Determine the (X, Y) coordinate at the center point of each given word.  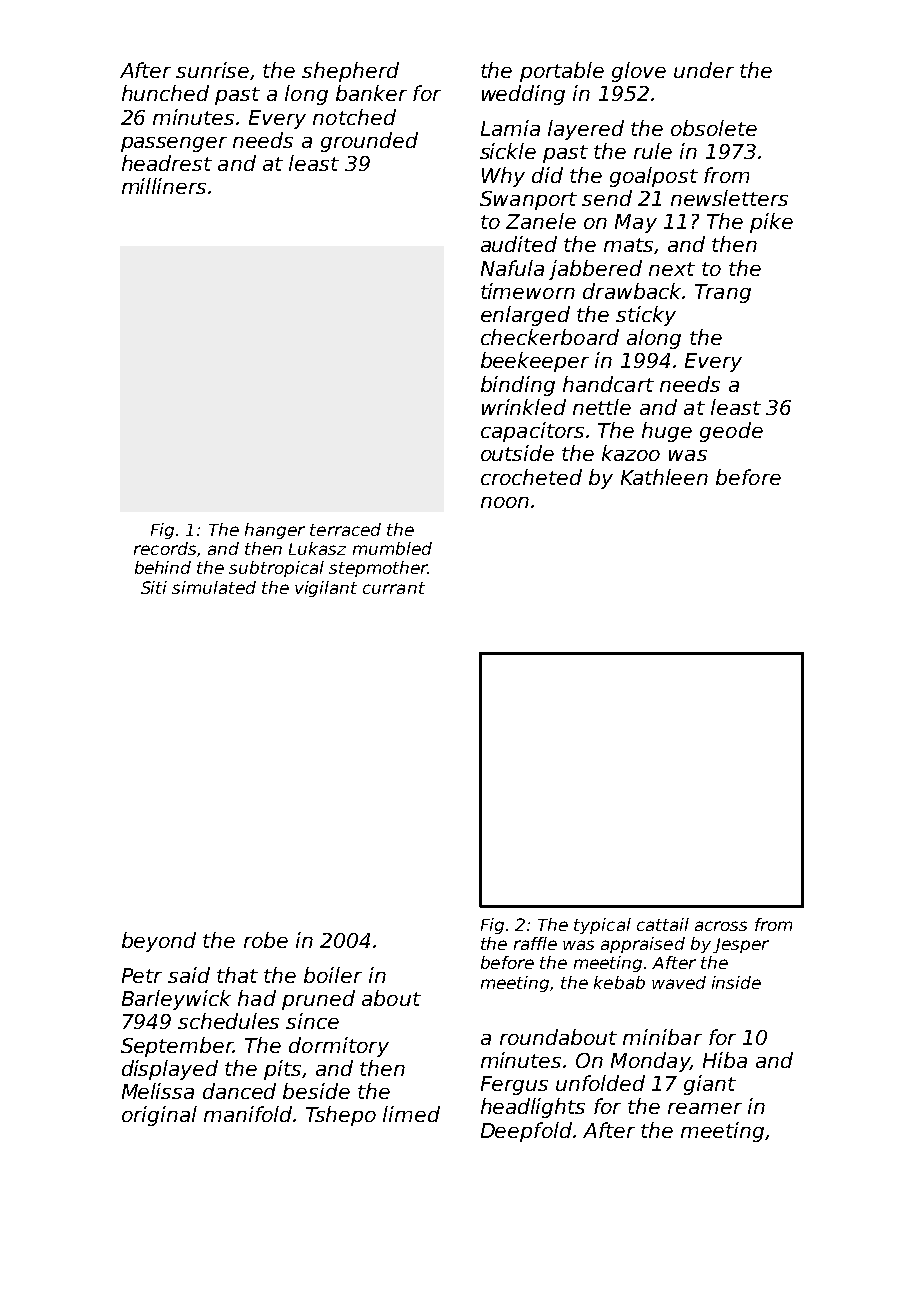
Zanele (541, 221)
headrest (167, 163)
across (721, 926)
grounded (369, 142)
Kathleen (664, 477)
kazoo (631, 453)
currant (394, 588)
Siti (154, 587)
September (177, 1047)
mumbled (392, 548)
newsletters (729, 198)
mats (628, 245)
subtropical (276, 569)
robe (266, 940)
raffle (535, 943)
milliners (164, 186)
